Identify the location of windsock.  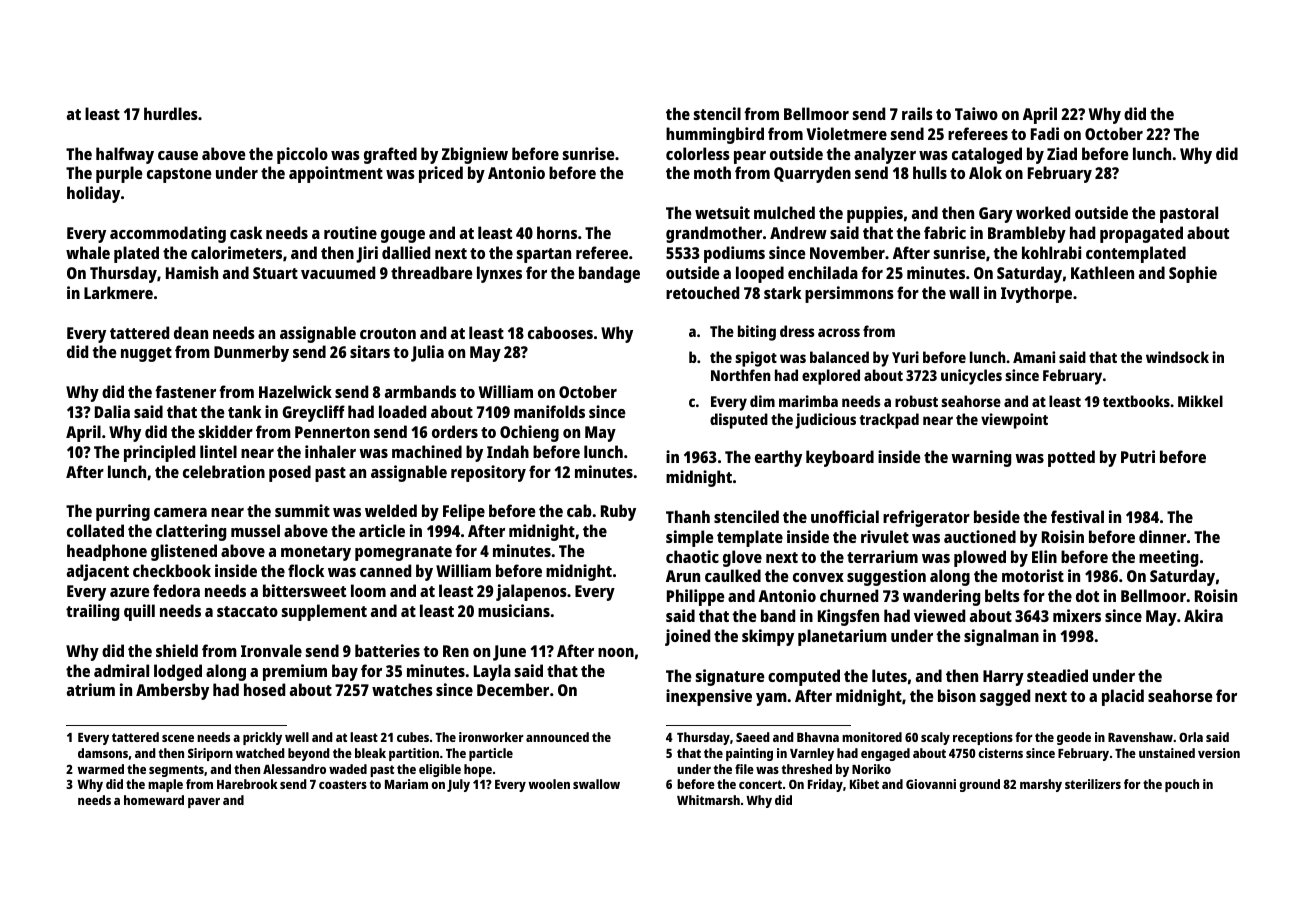
(1177, 357).
